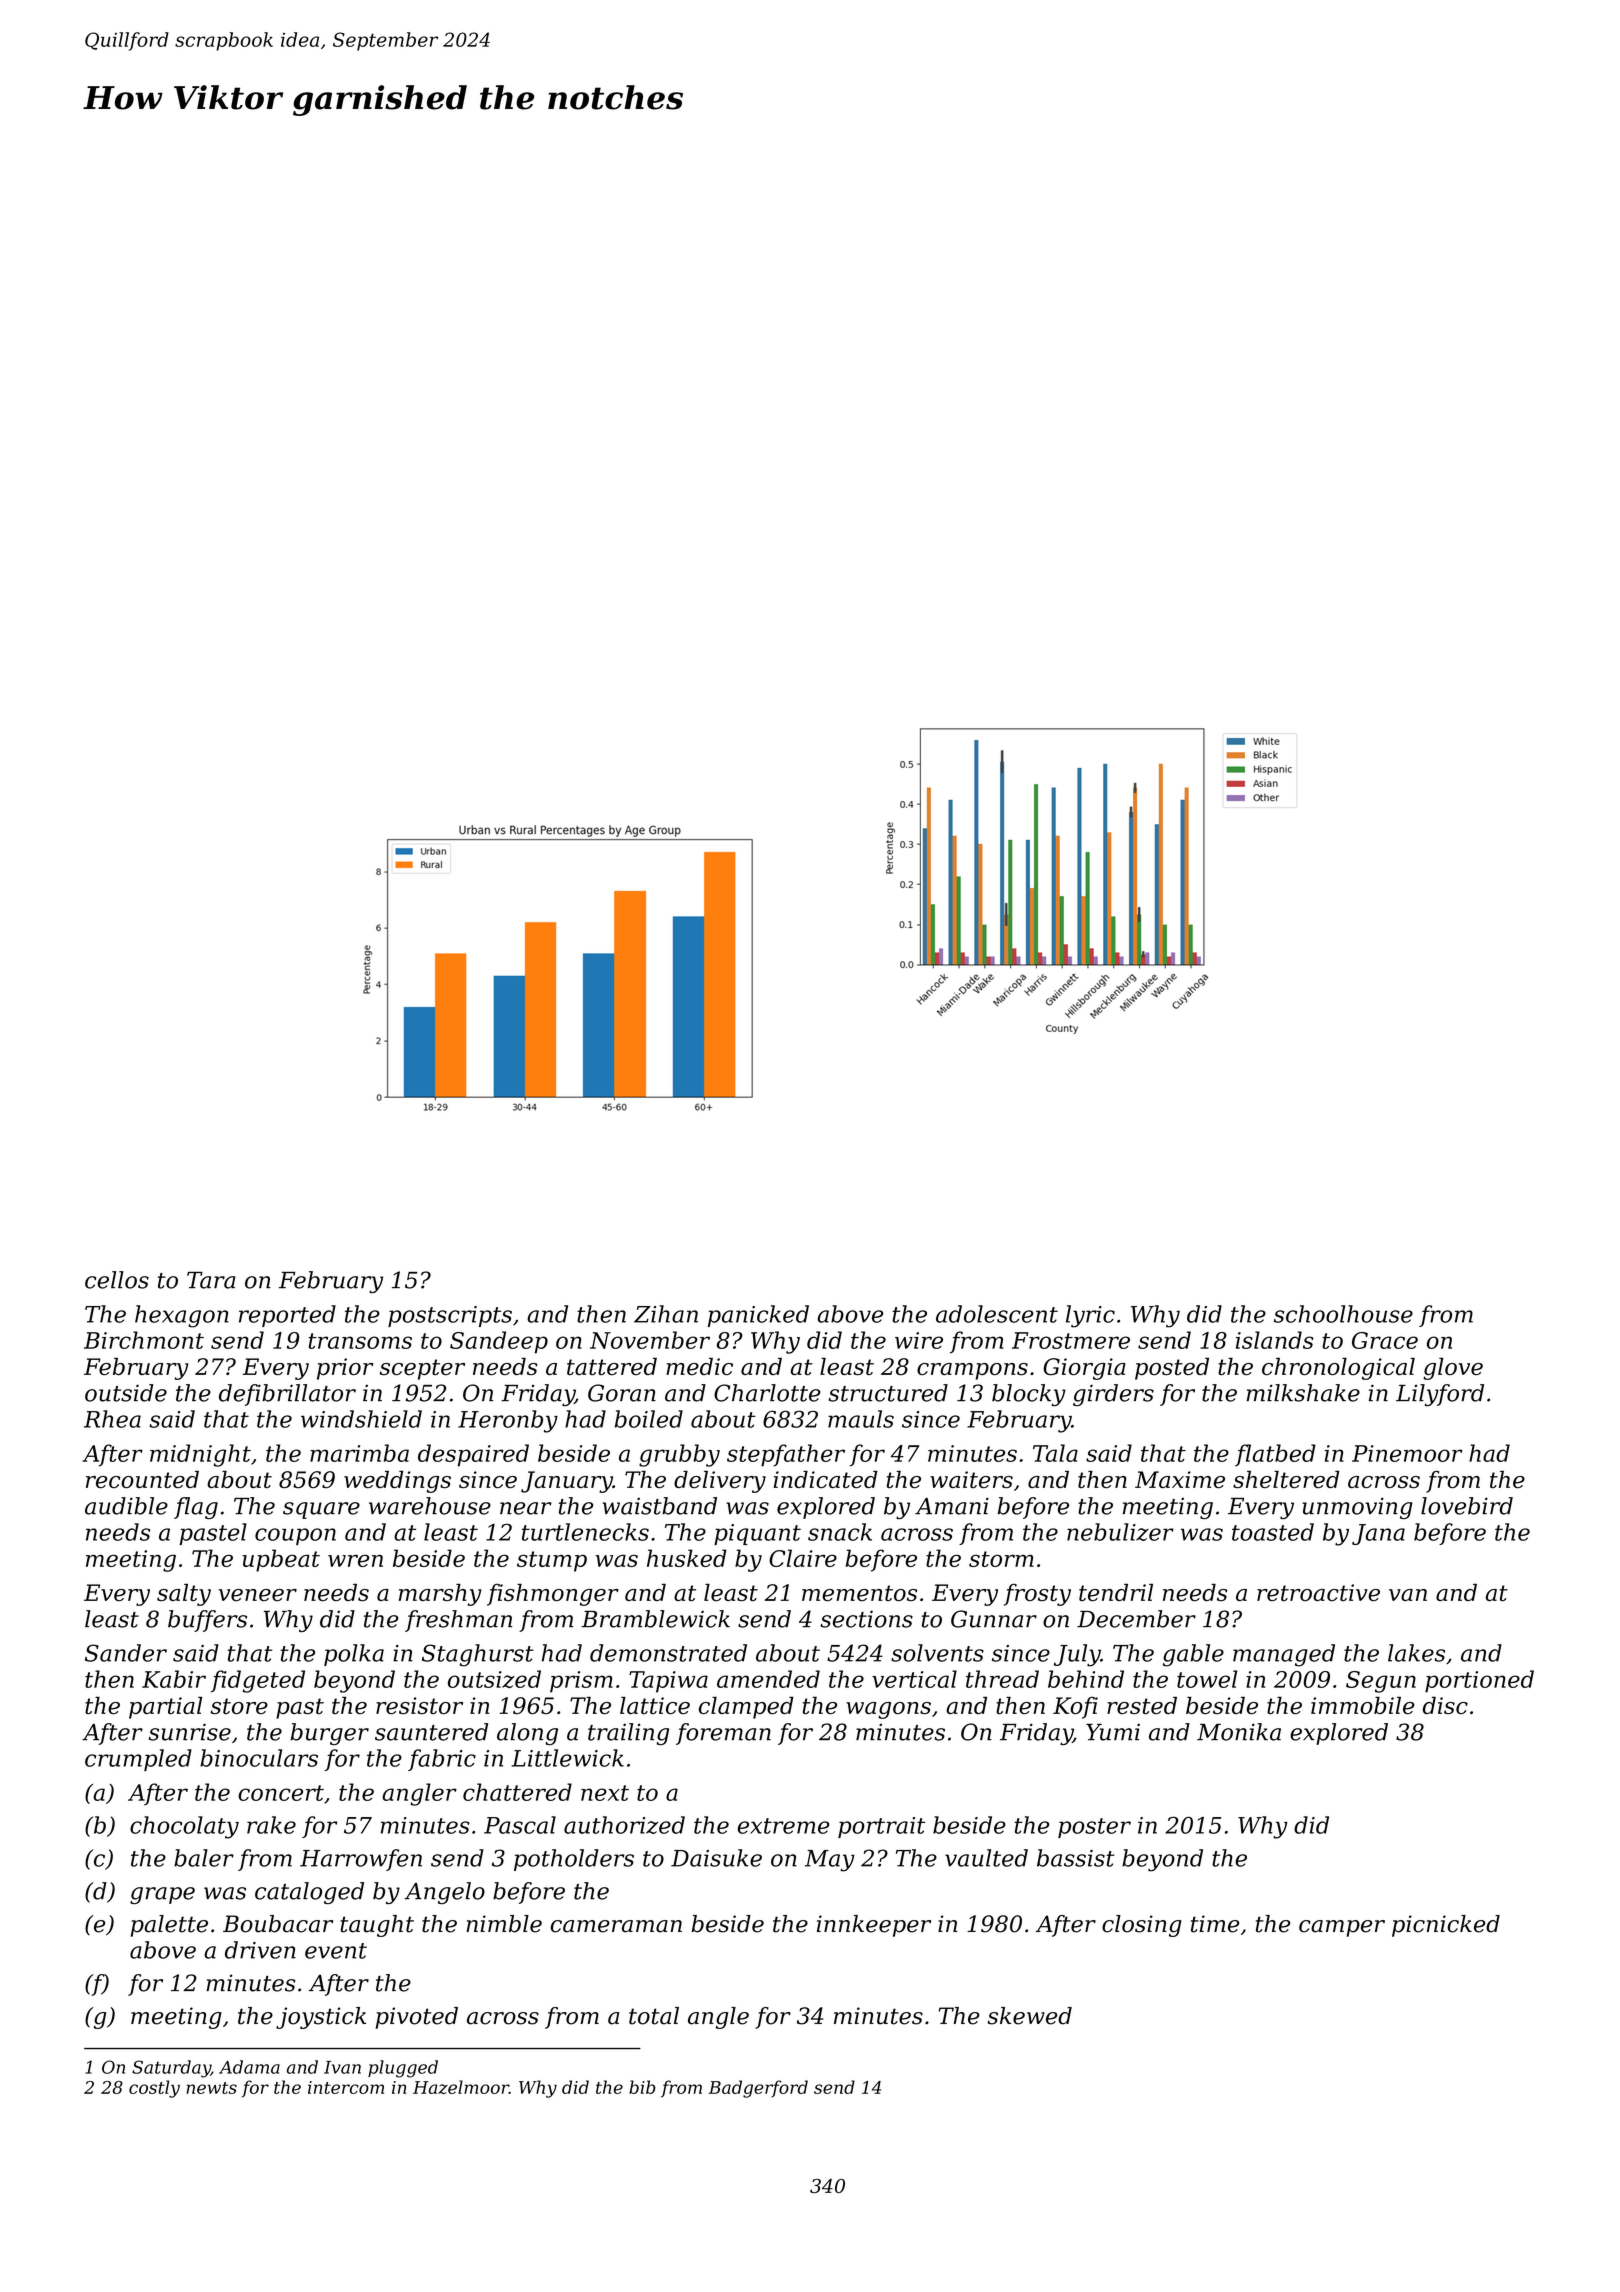  I want to click on schoolhouse, so click(1343, 1314).
